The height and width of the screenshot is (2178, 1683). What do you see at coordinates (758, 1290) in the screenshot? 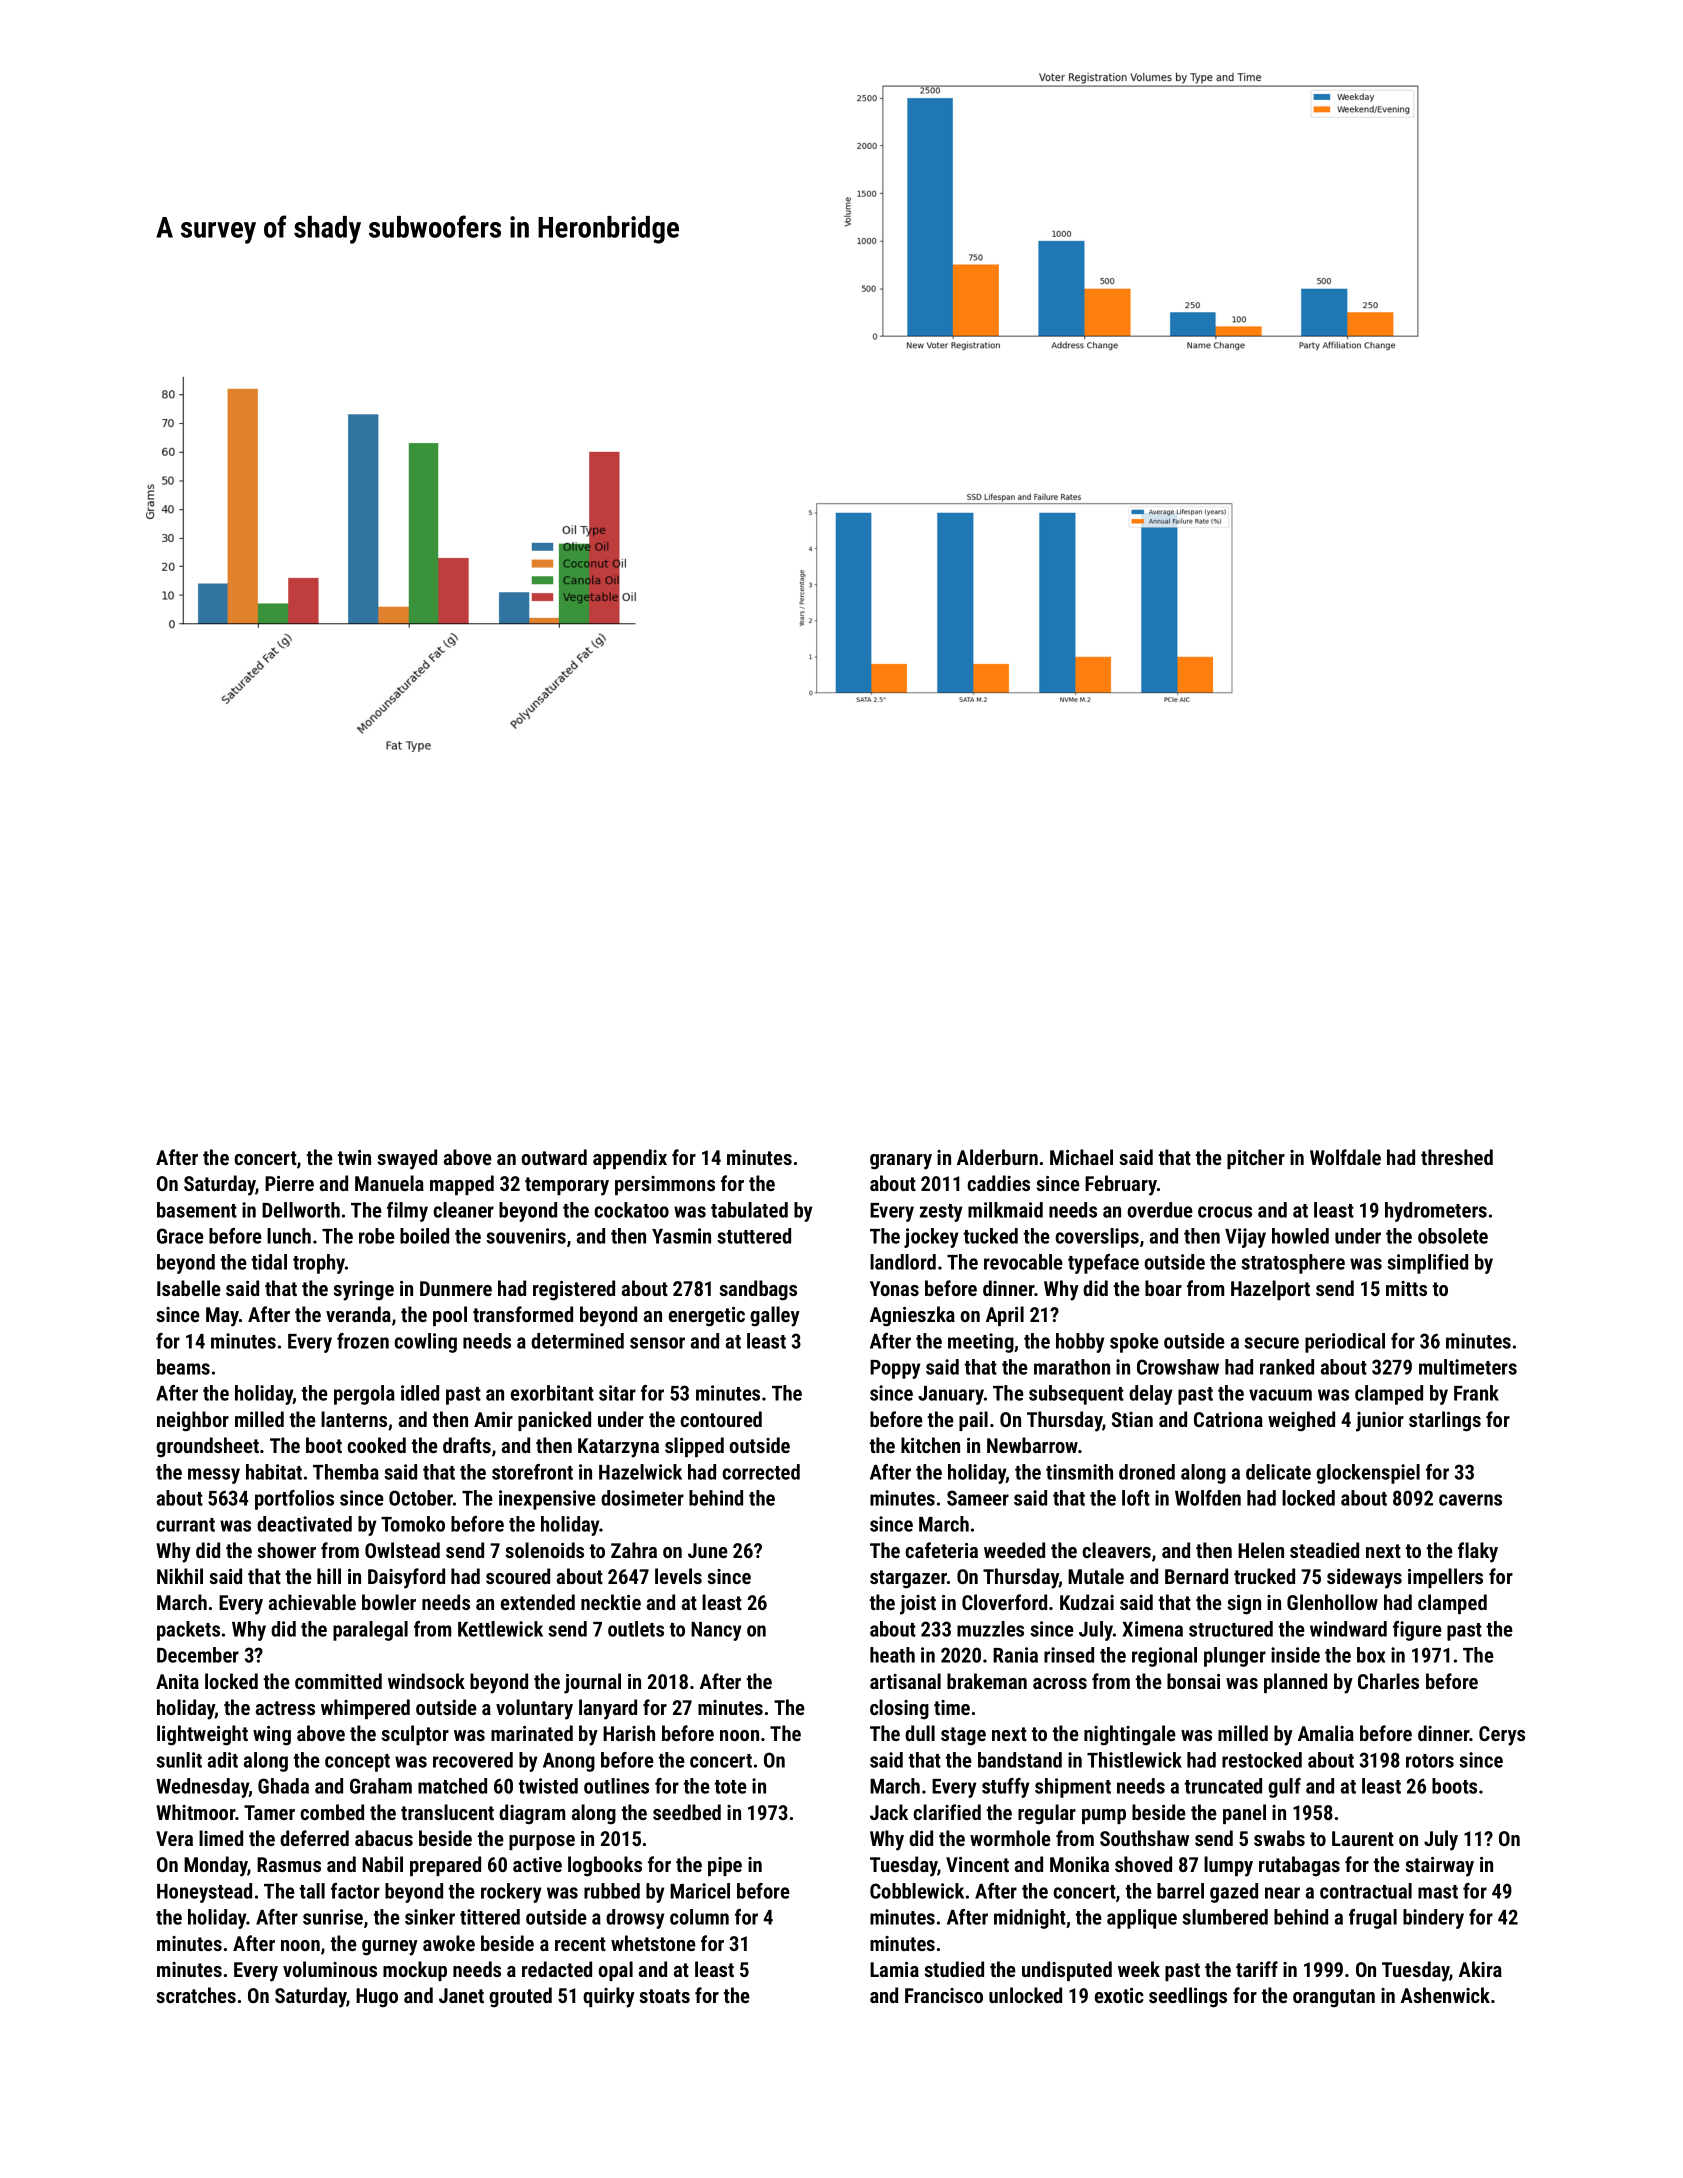
I see `sandbags` at bounding box center [758, 1290].
